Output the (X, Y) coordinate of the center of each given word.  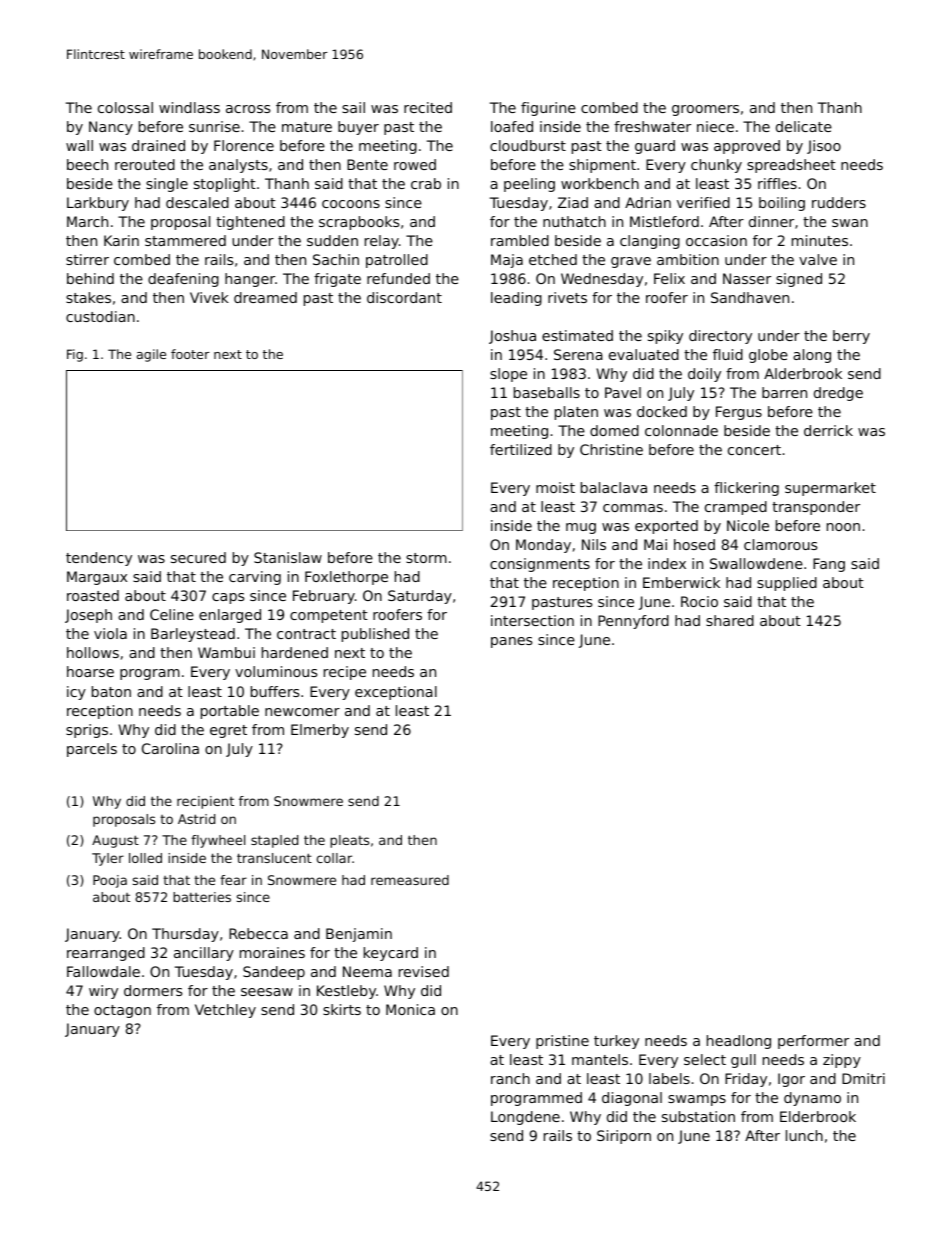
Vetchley (225, 1011)
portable (230, 712)
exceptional (396, 693)
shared (730, 620)
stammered (185, 240)
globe (768, 356)
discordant (404, 297)
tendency (99, 559)
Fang (829, 565)
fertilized (521, 449)
